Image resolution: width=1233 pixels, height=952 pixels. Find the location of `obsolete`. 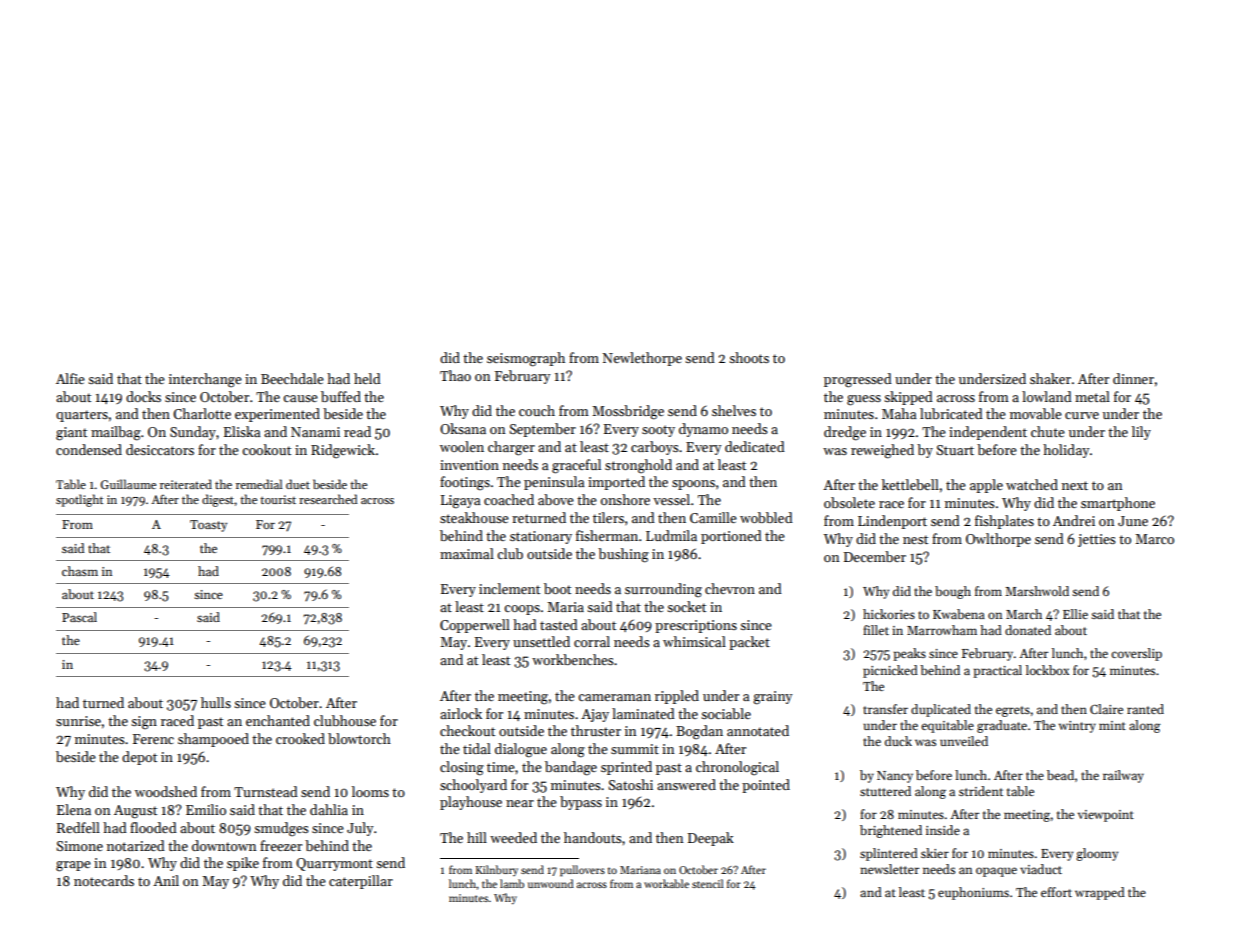

obsolete is located at coordinates (849, 502).
